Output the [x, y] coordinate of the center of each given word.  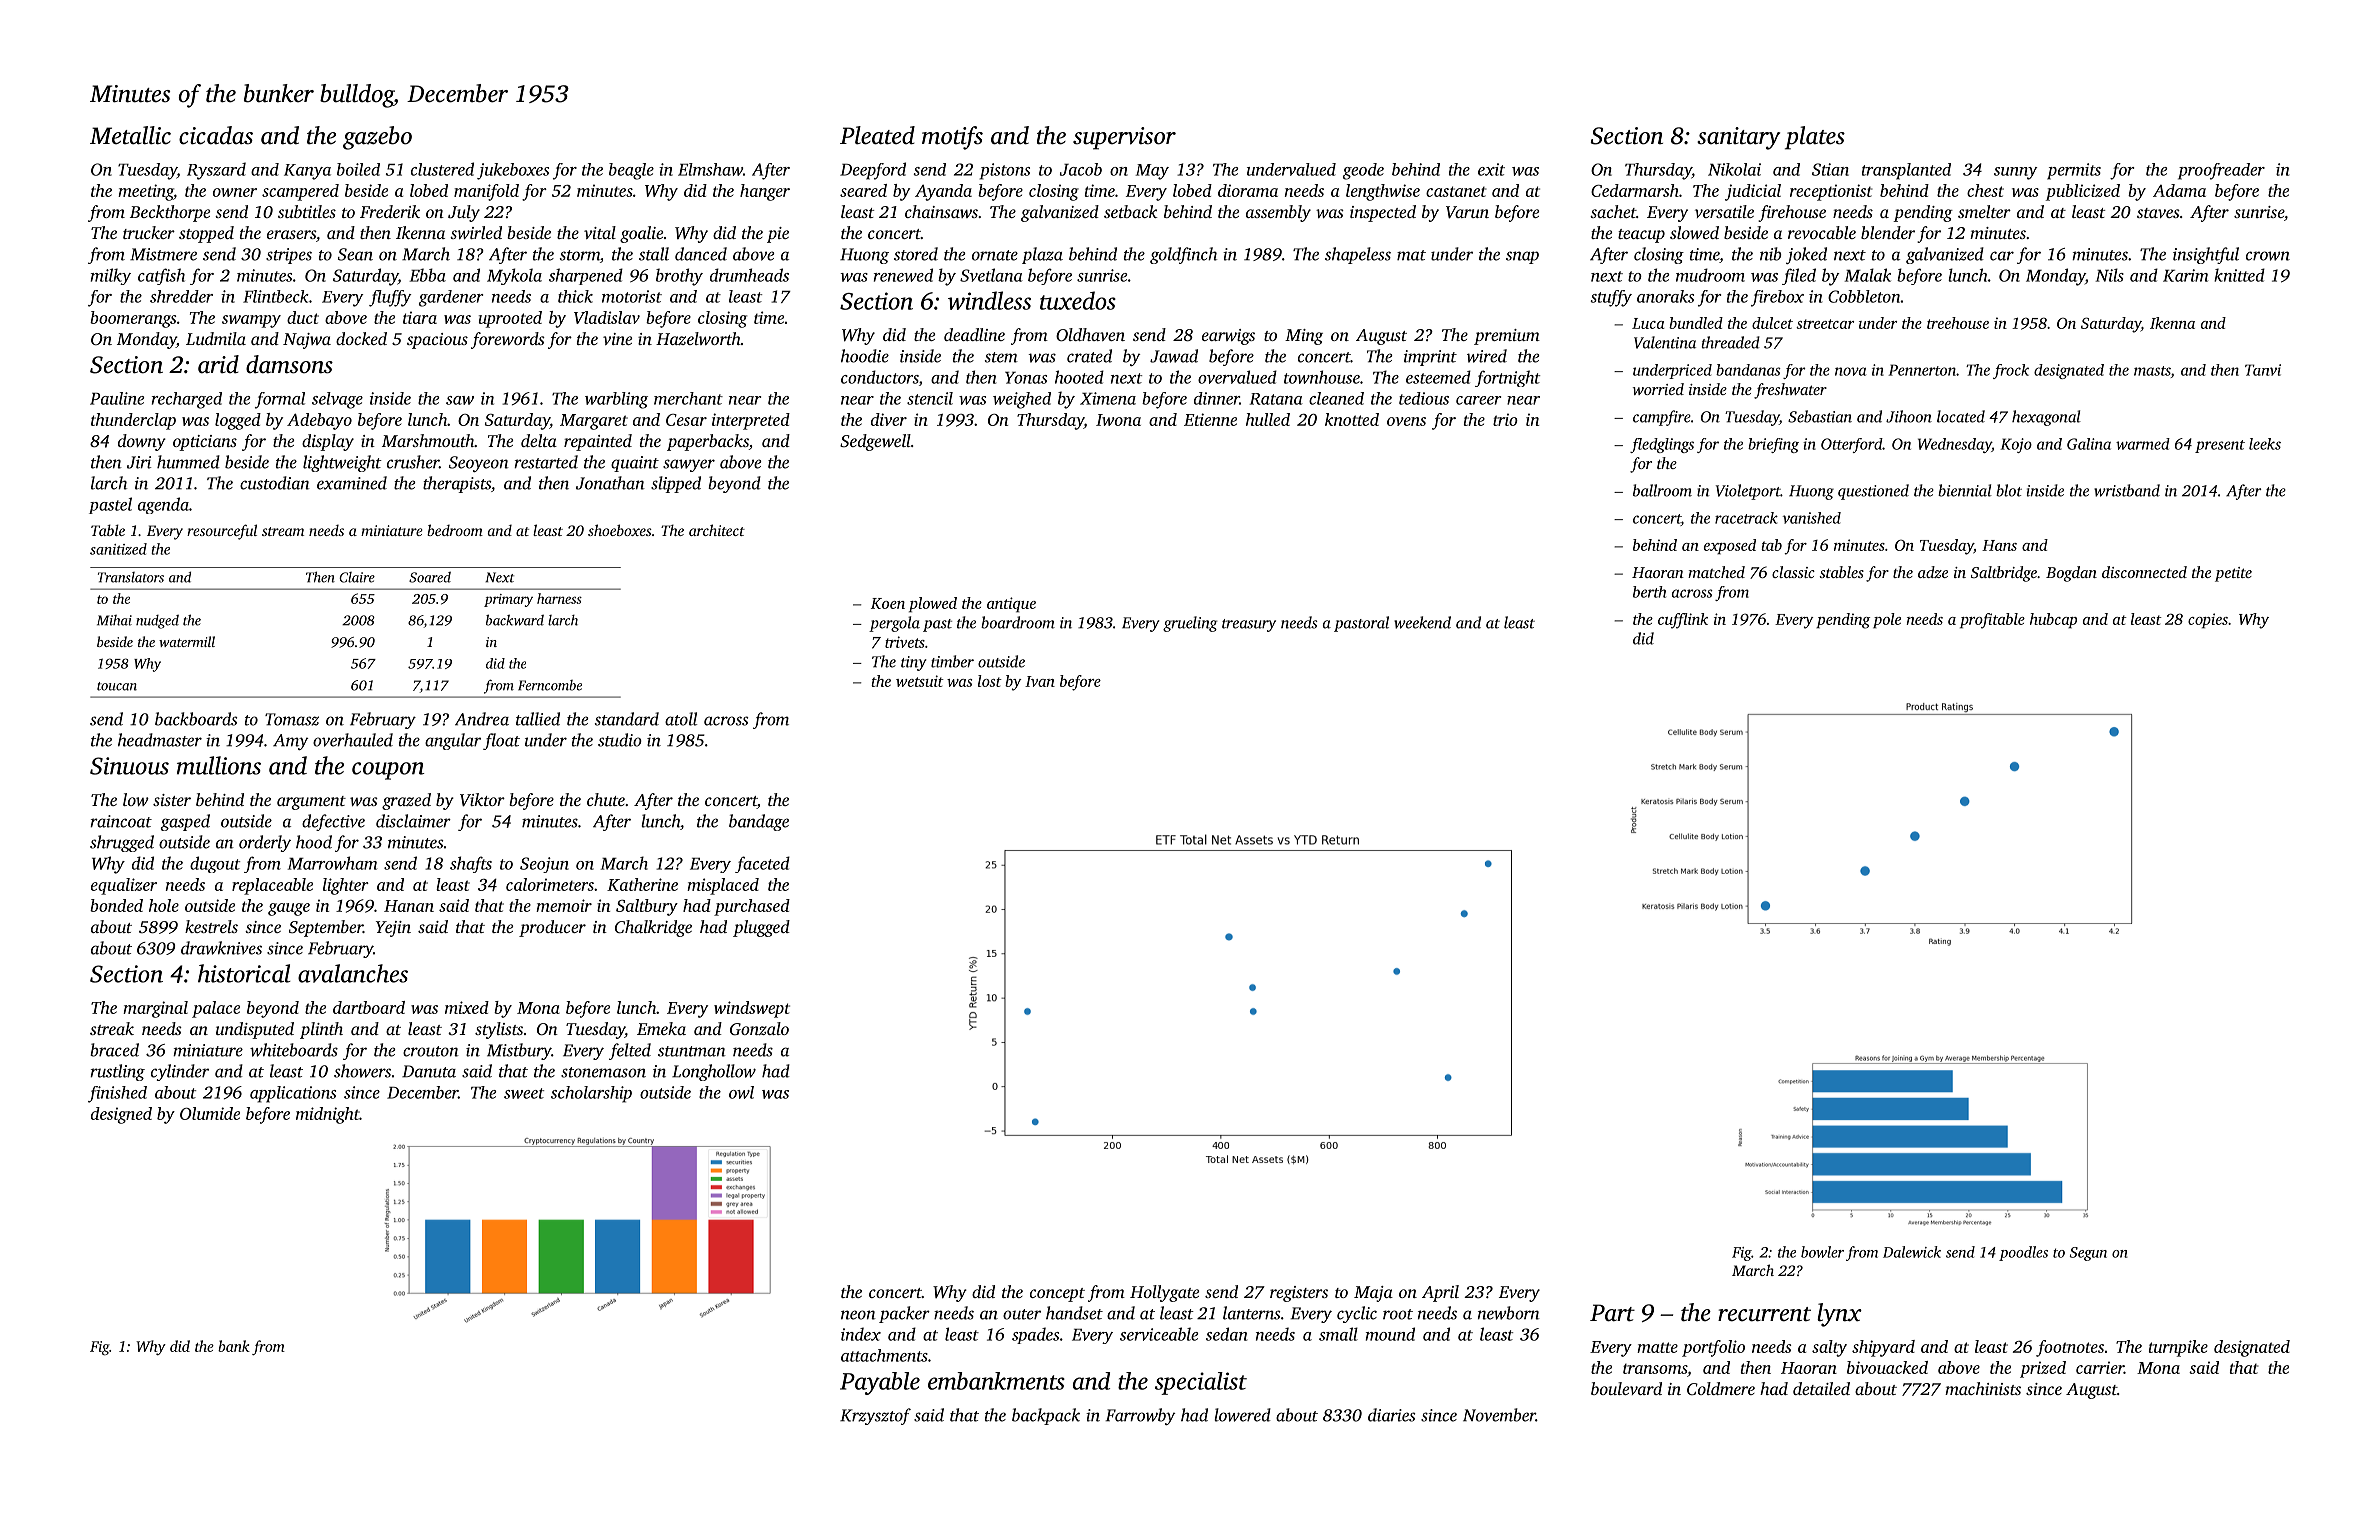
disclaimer [413, 821]
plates [1815, 138]
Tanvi [2263, 370]
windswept [752, 1009]
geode [1363, 171]
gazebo [377, 138]
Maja [1373, 1294]
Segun [2088, 1254]
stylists [499, 1030]
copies [2208, 621]
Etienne [1210, 419]
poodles [2023, 1253]
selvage [337, 400]
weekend [1422, 622]
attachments [884, 1355]
